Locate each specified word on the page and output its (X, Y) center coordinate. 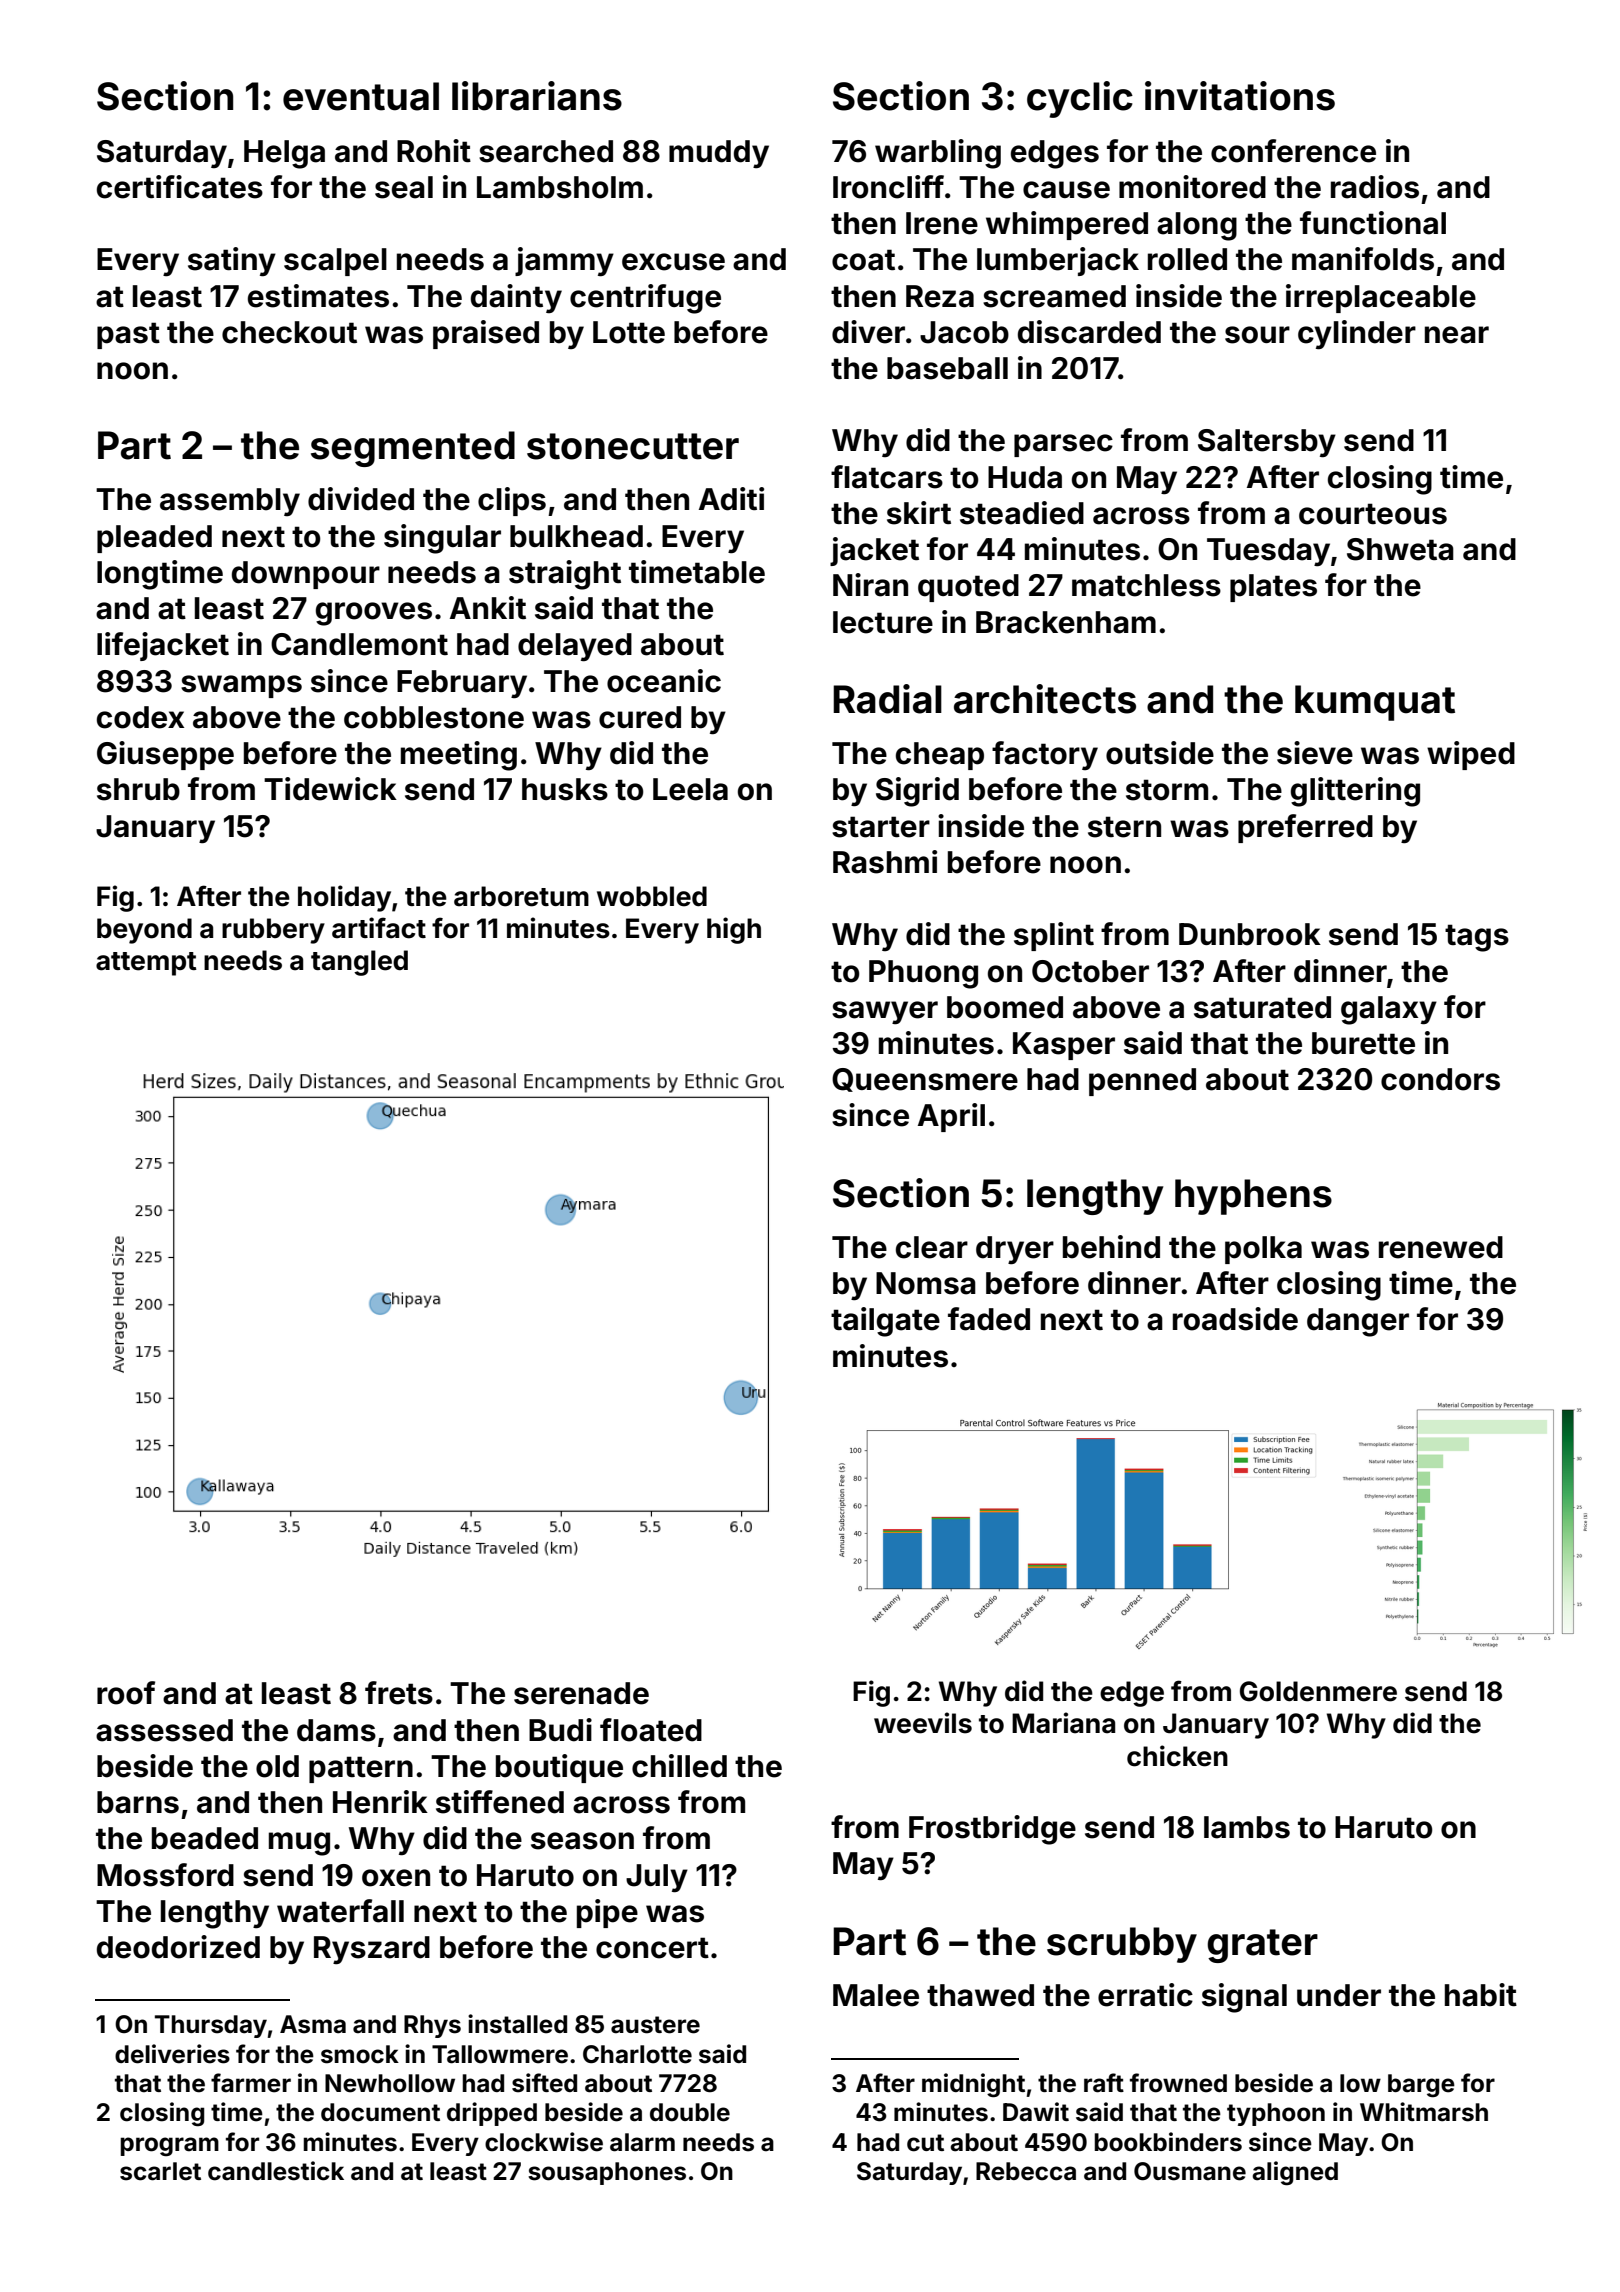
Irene (942, 223)
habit (1481, 1995)
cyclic (1080, 99)
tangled (359, 963)
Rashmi (885, 862)
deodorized (178, 1947)
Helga (284, 154)
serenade (581, 1693)
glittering (1355, 792)
